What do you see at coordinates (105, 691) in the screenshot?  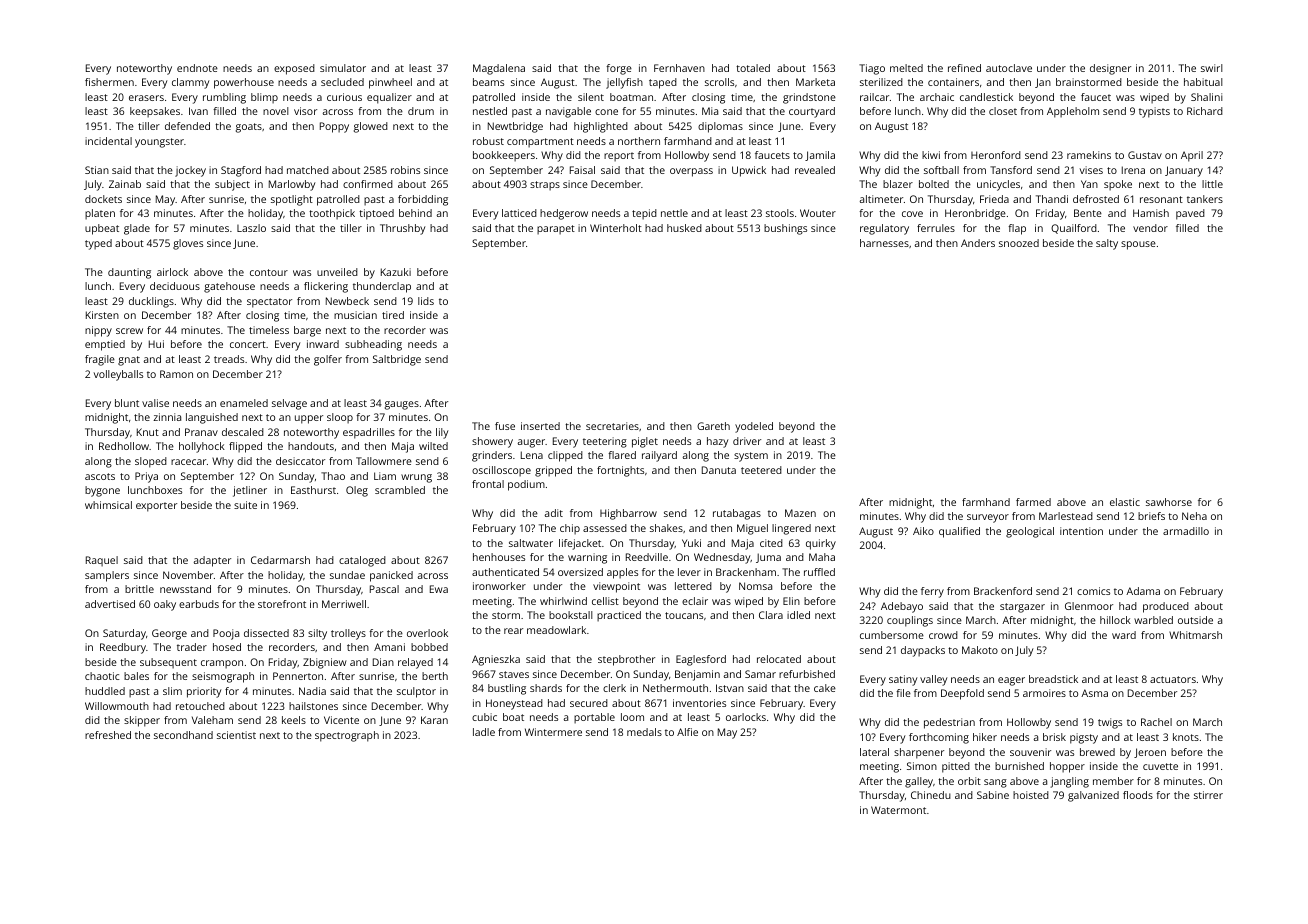 I see `huddled` at bounding box center [105, 691].
